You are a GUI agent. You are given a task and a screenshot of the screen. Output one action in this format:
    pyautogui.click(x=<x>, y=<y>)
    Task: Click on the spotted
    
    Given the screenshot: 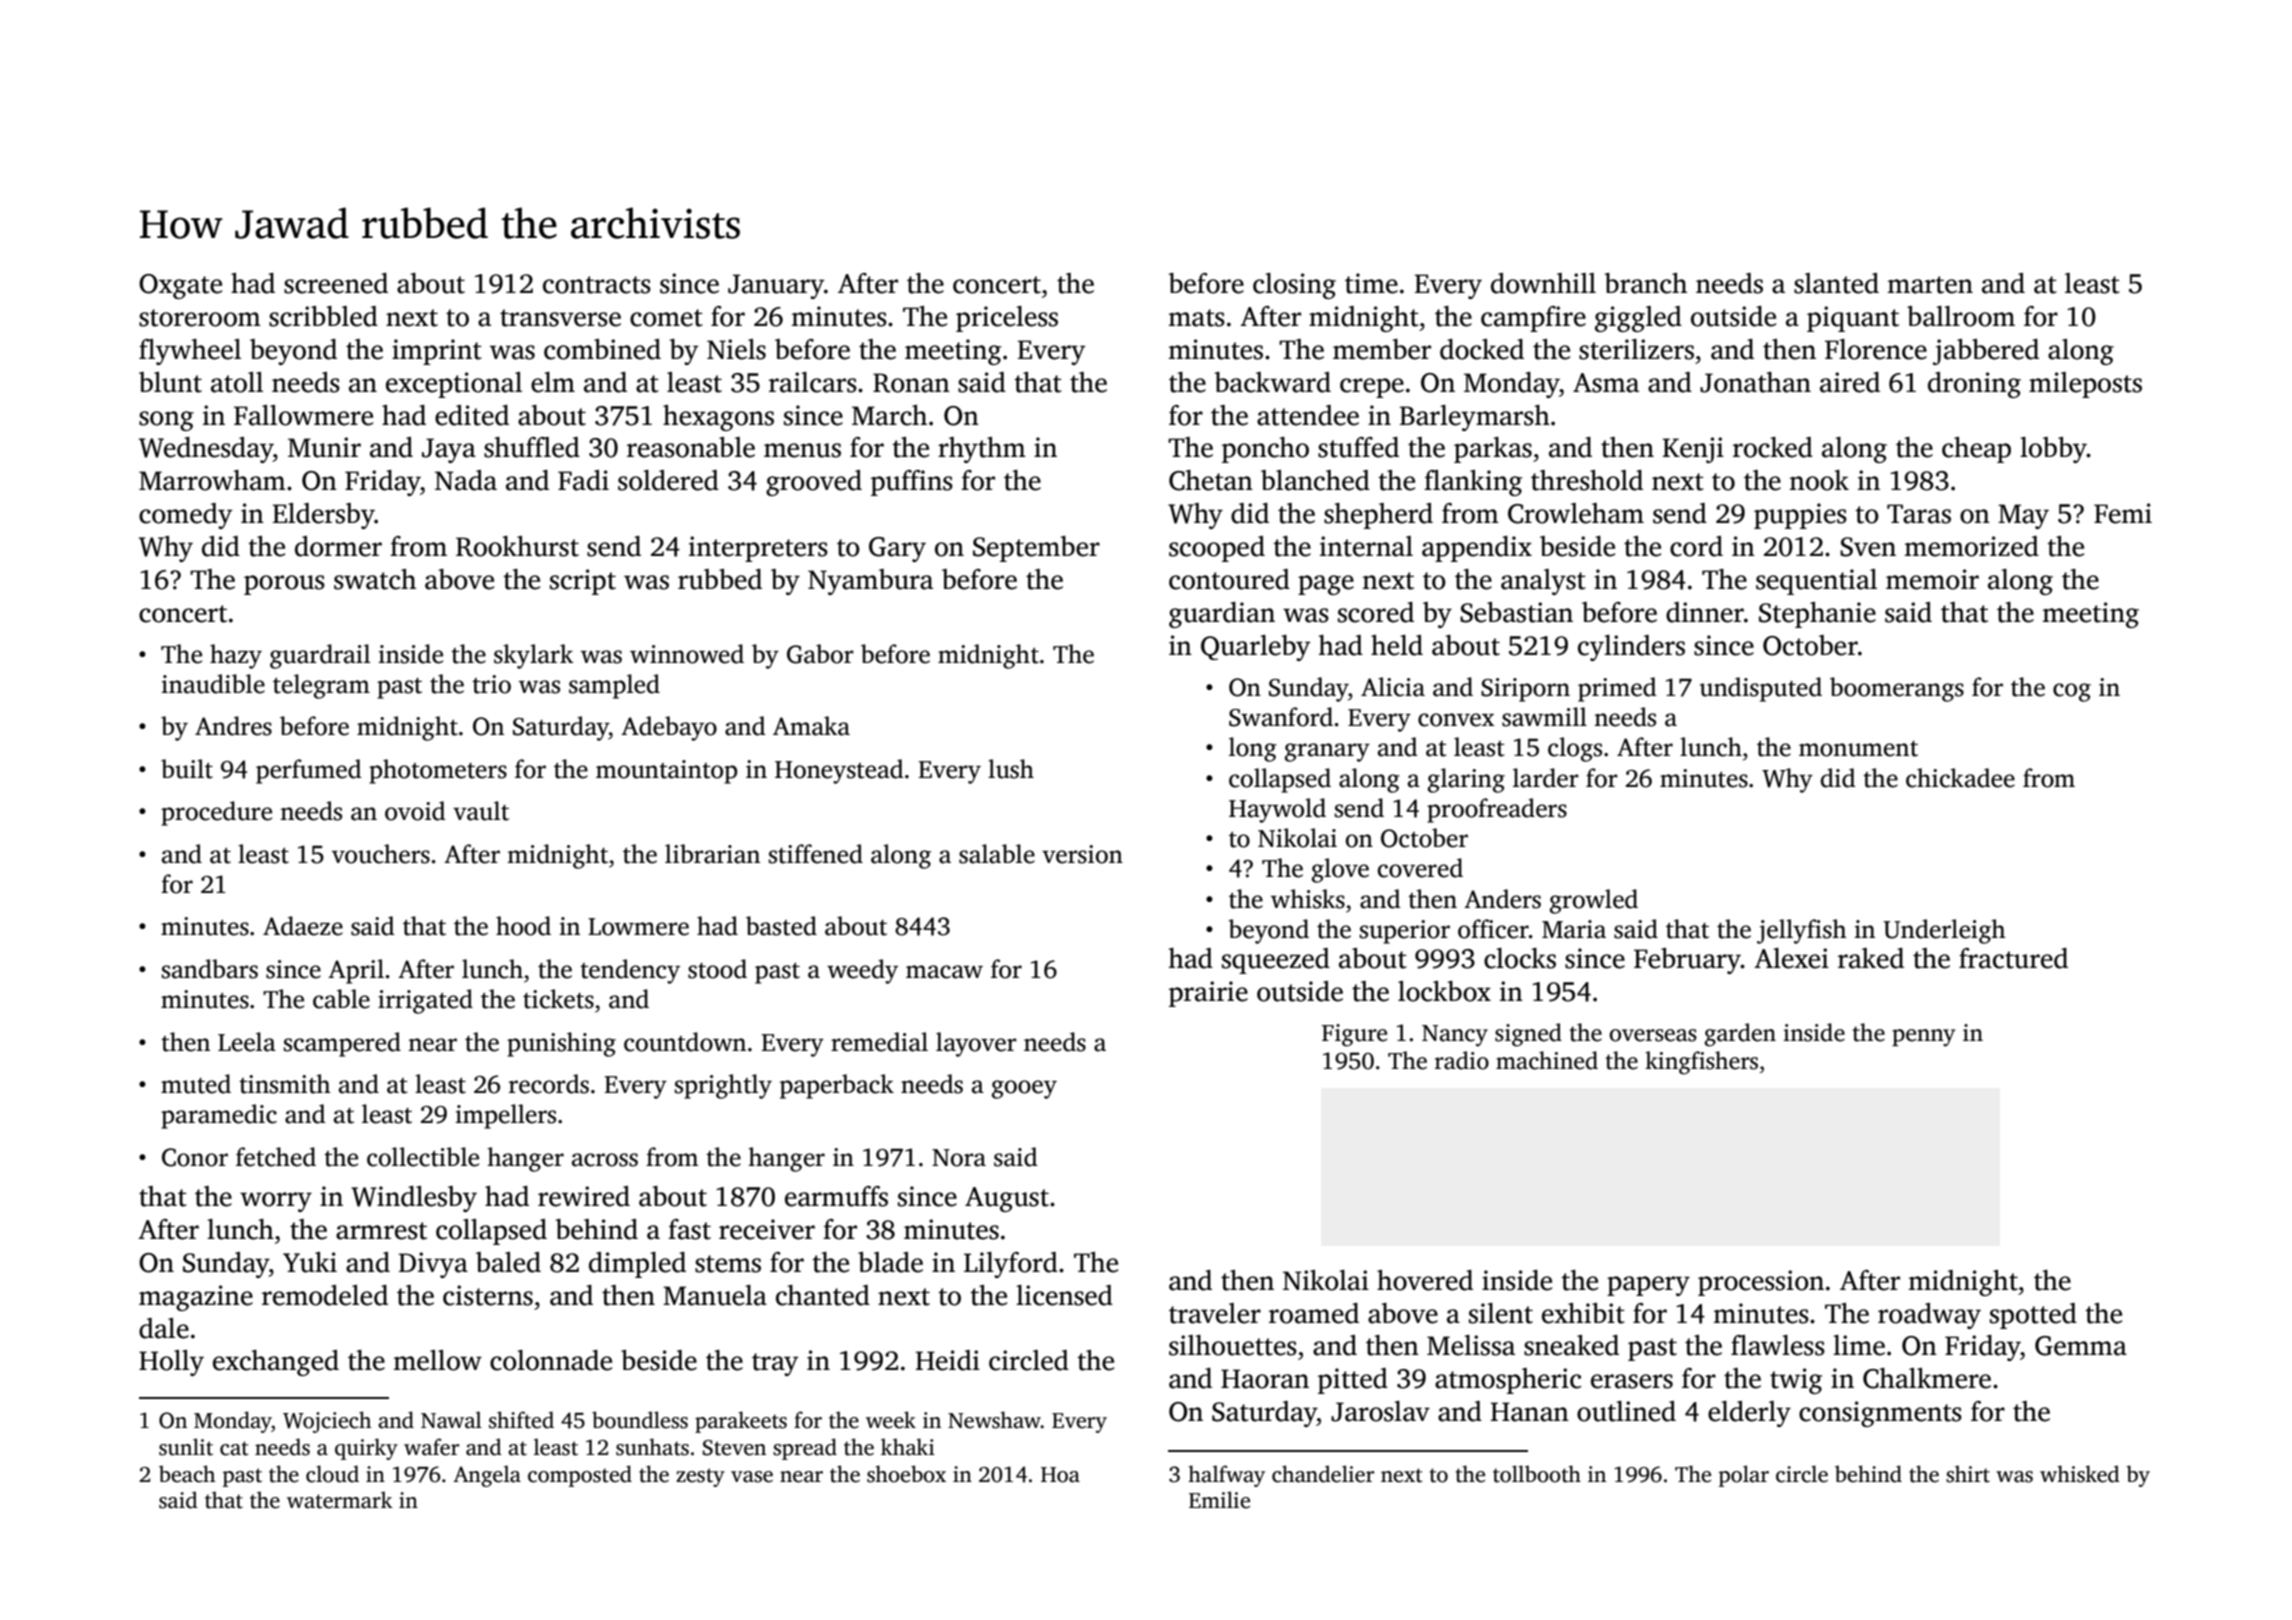 What is the action you would take?
    pyautogui.click(x=2033, y=1316)
